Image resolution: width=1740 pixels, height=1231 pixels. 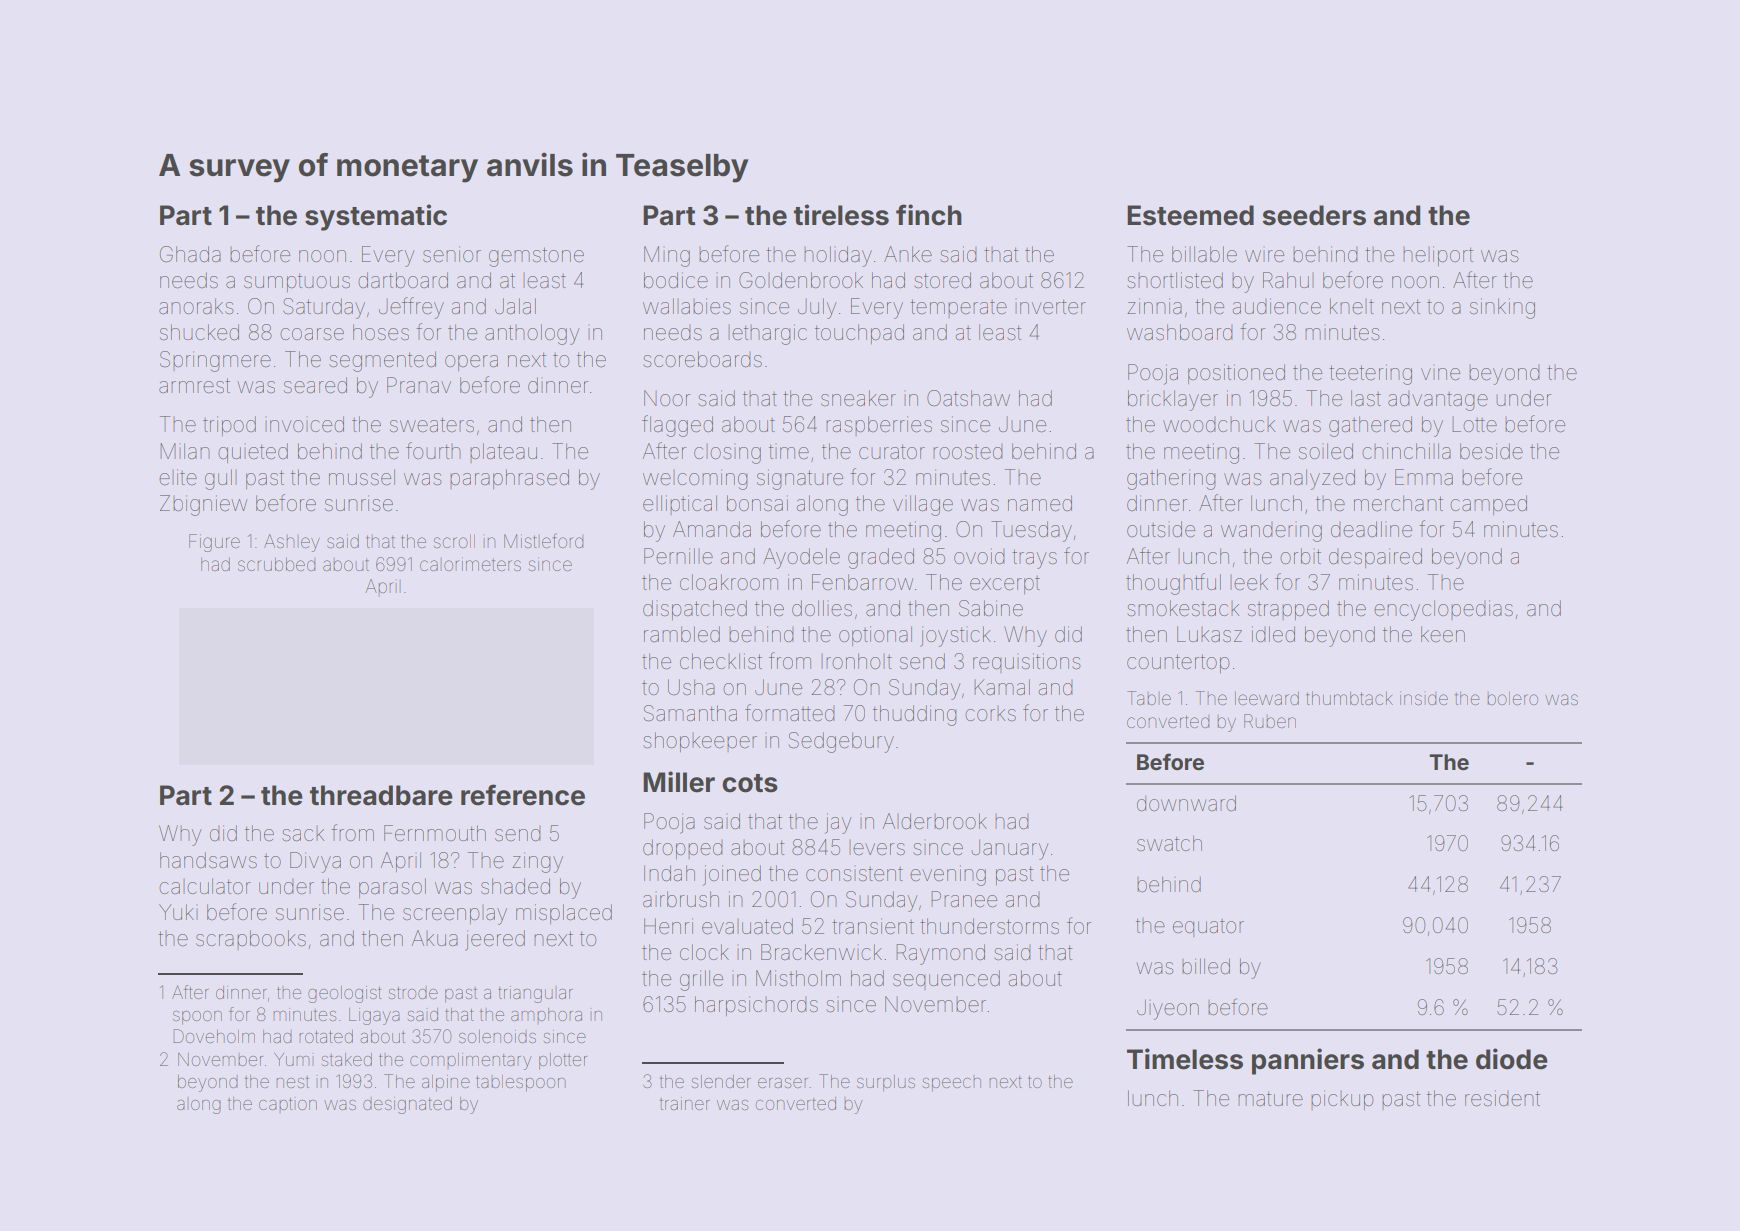 I want to click on Usha, so click(x=691, y=687).
